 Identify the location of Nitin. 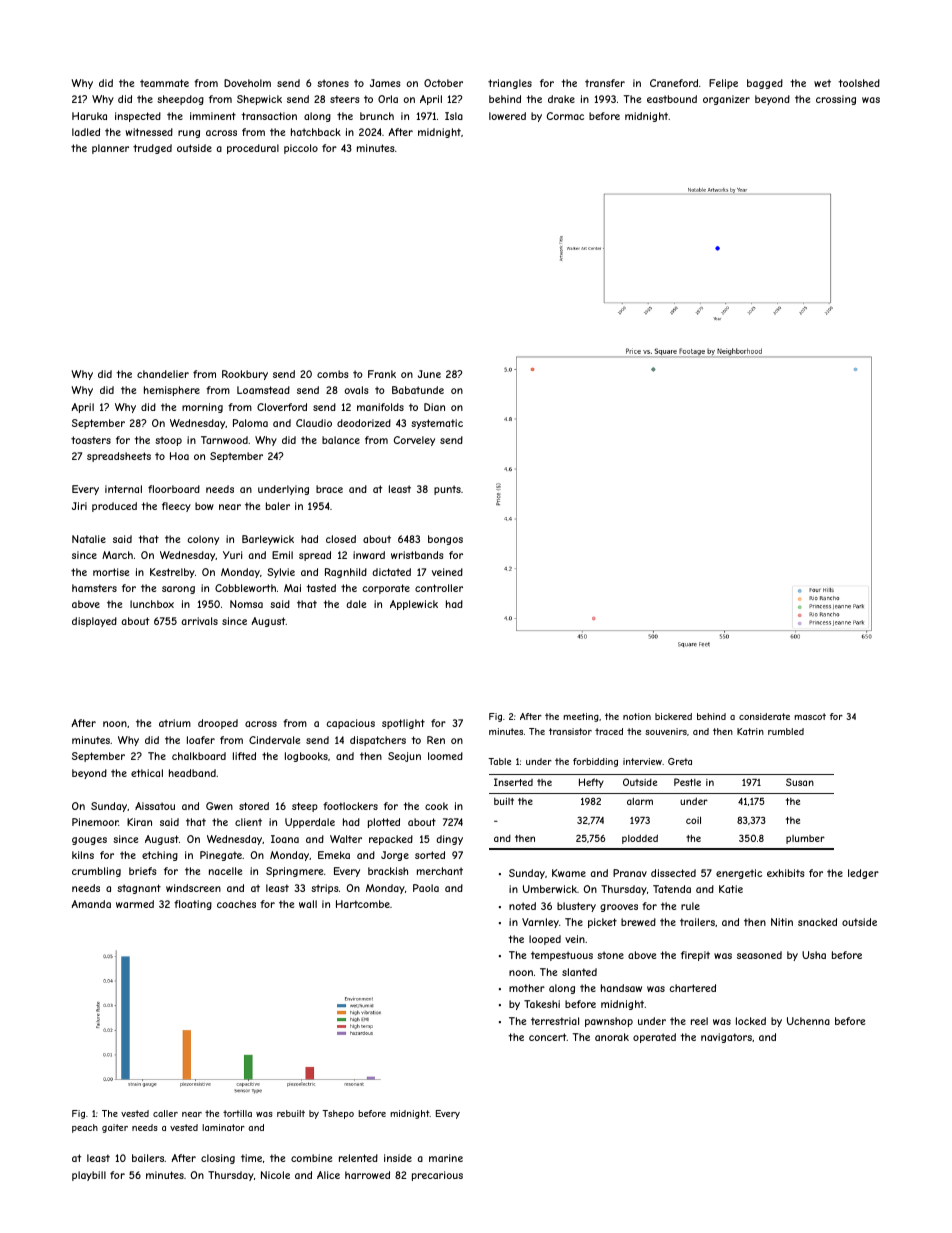
(782, 922).
